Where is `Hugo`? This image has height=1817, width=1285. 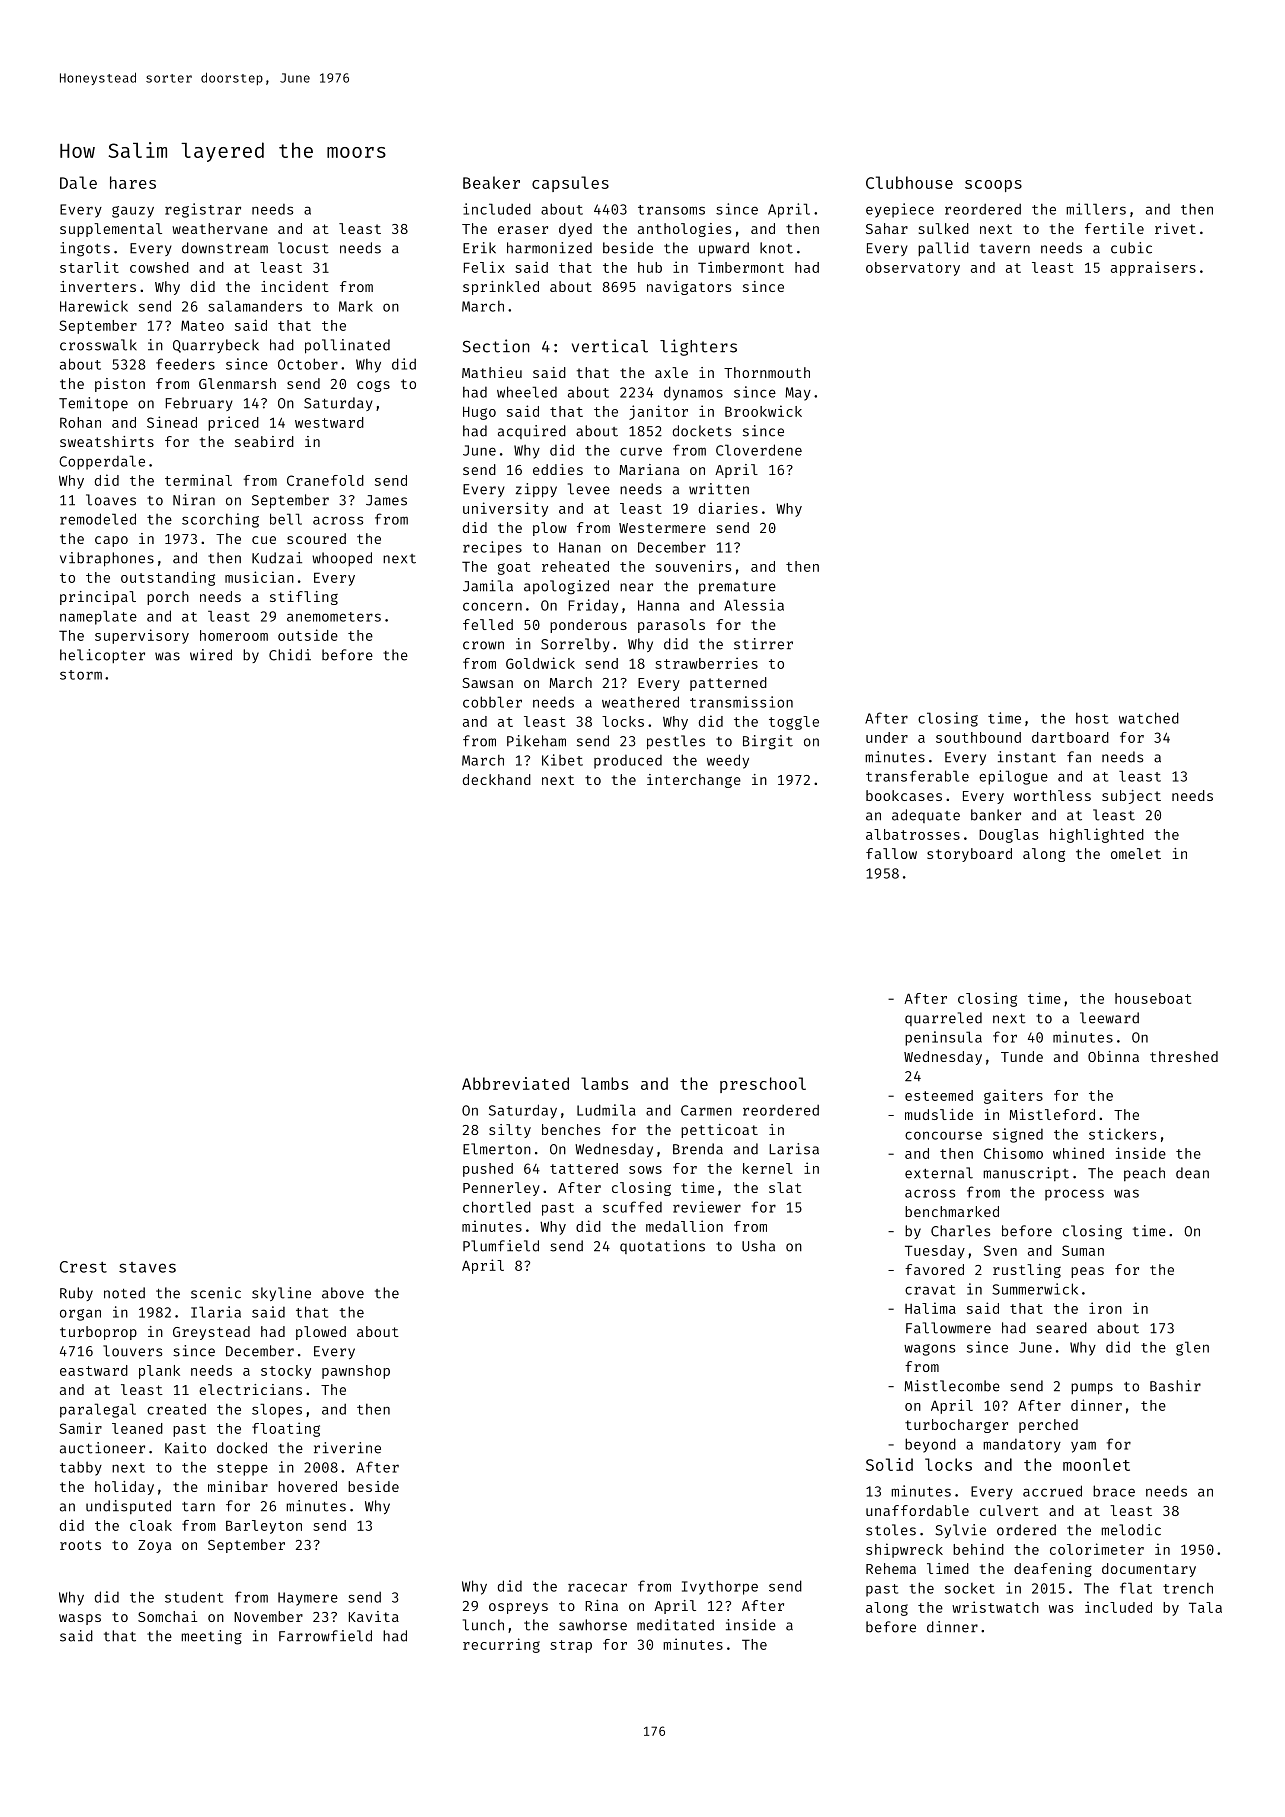
Hugo is located at coordinates (479, 413).
